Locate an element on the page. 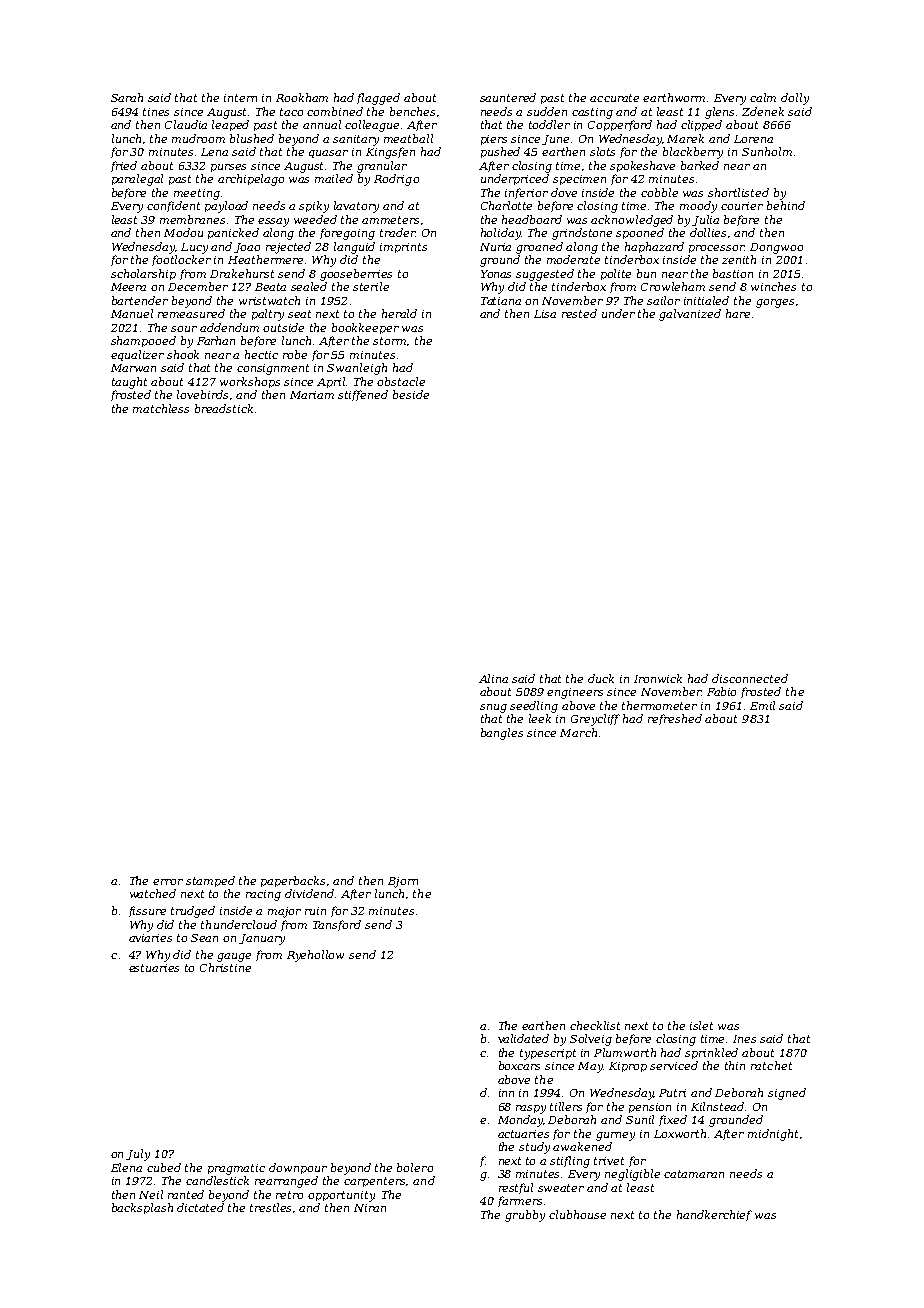 Image resolution: width=924 pixels, height=1308 pixels. validated is located at coordinates (523, 1038).
